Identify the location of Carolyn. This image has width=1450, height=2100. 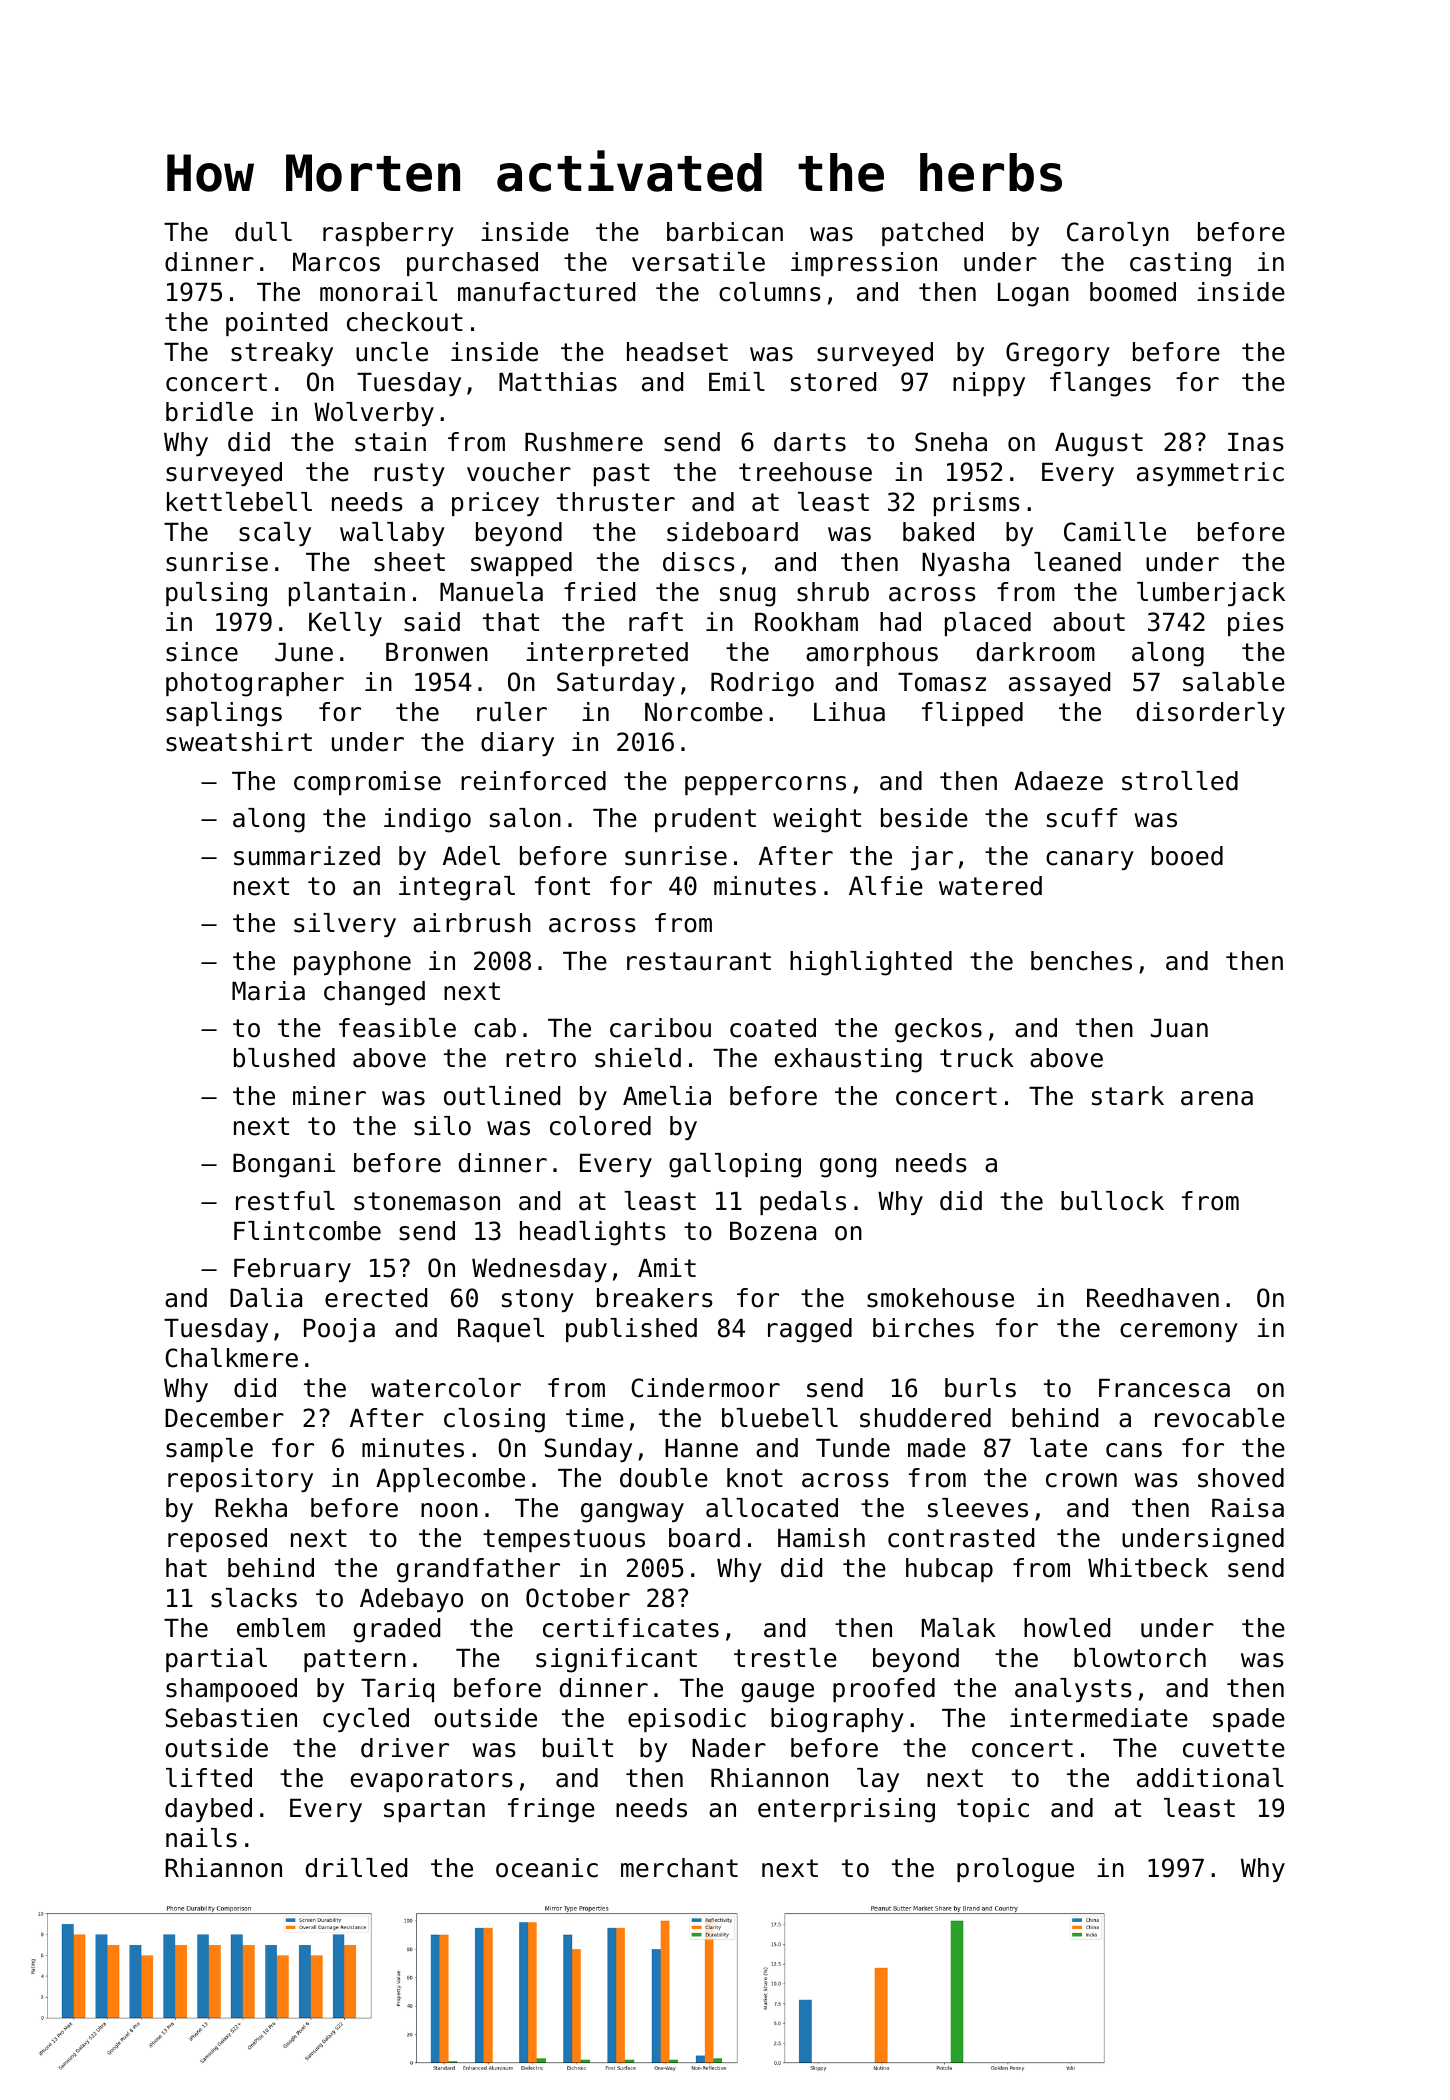
(1118, 234).
